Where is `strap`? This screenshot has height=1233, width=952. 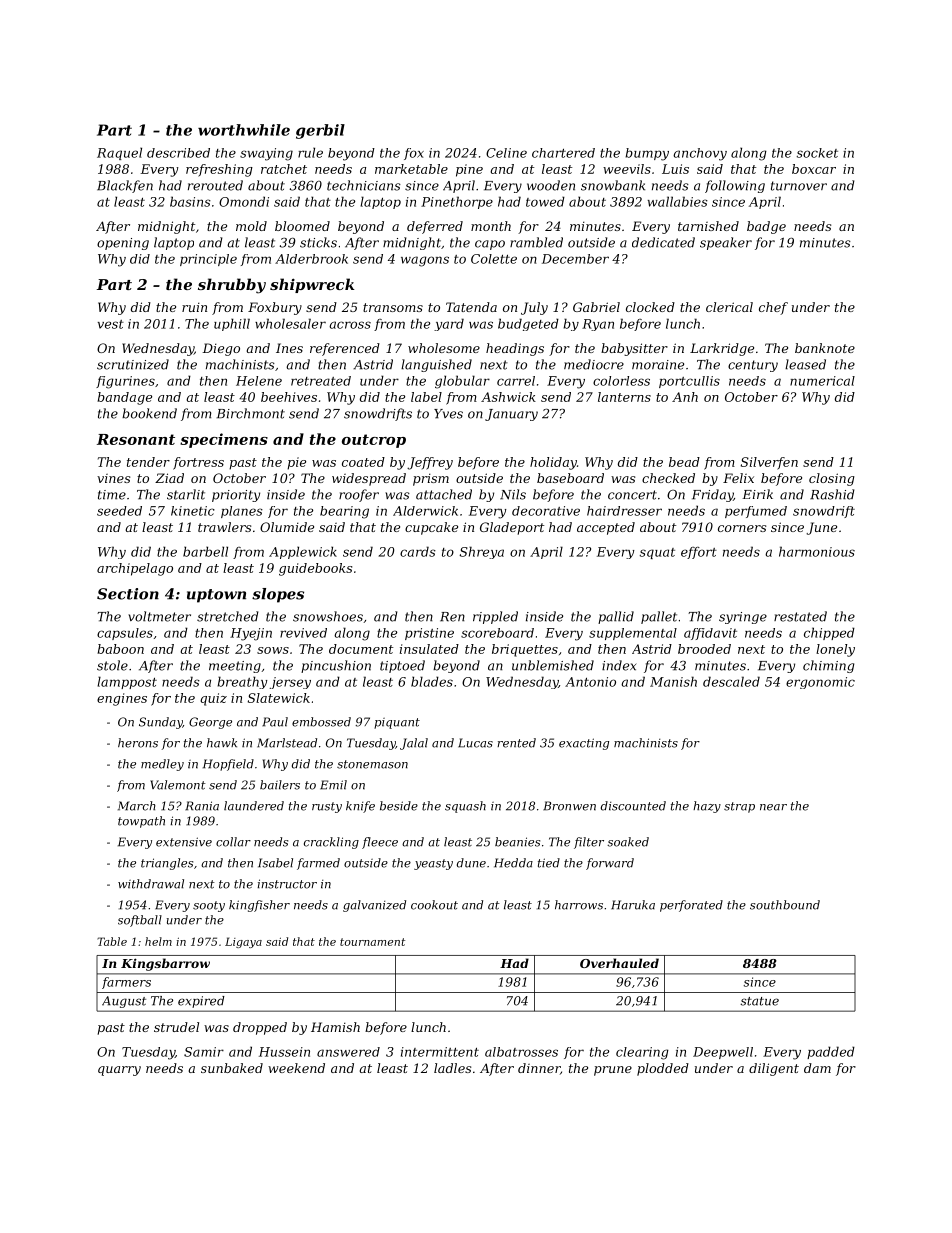 strap is located at coordinates (739, 807).
